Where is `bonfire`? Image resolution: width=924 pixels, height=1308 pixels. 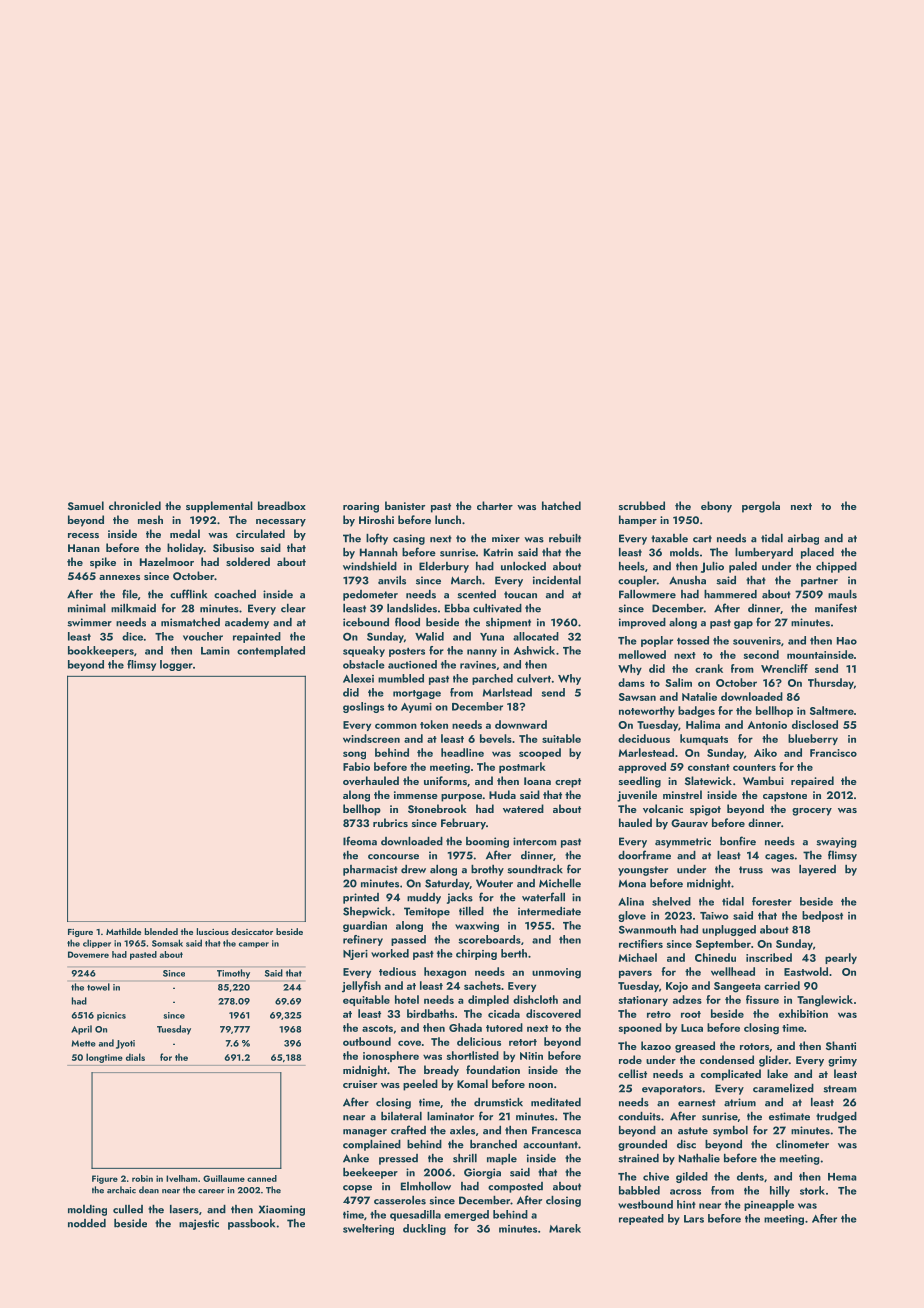 bonfire is located at coordinates (738, 841).
